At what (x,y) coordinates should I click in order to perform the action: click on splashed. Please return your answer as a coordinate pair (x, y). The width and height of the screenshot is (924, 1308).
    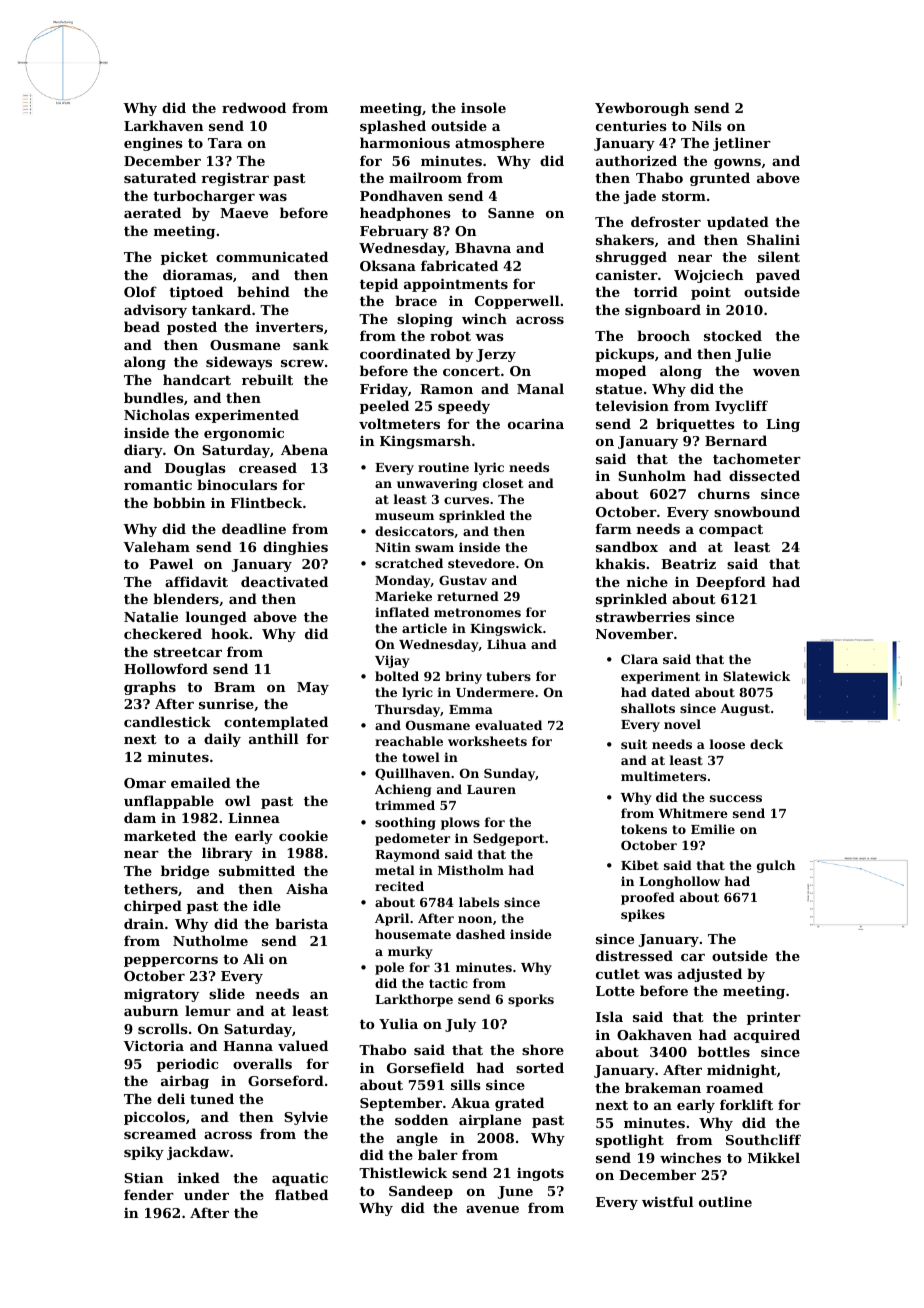
    Looking at the image, I should click on (393, 127).
